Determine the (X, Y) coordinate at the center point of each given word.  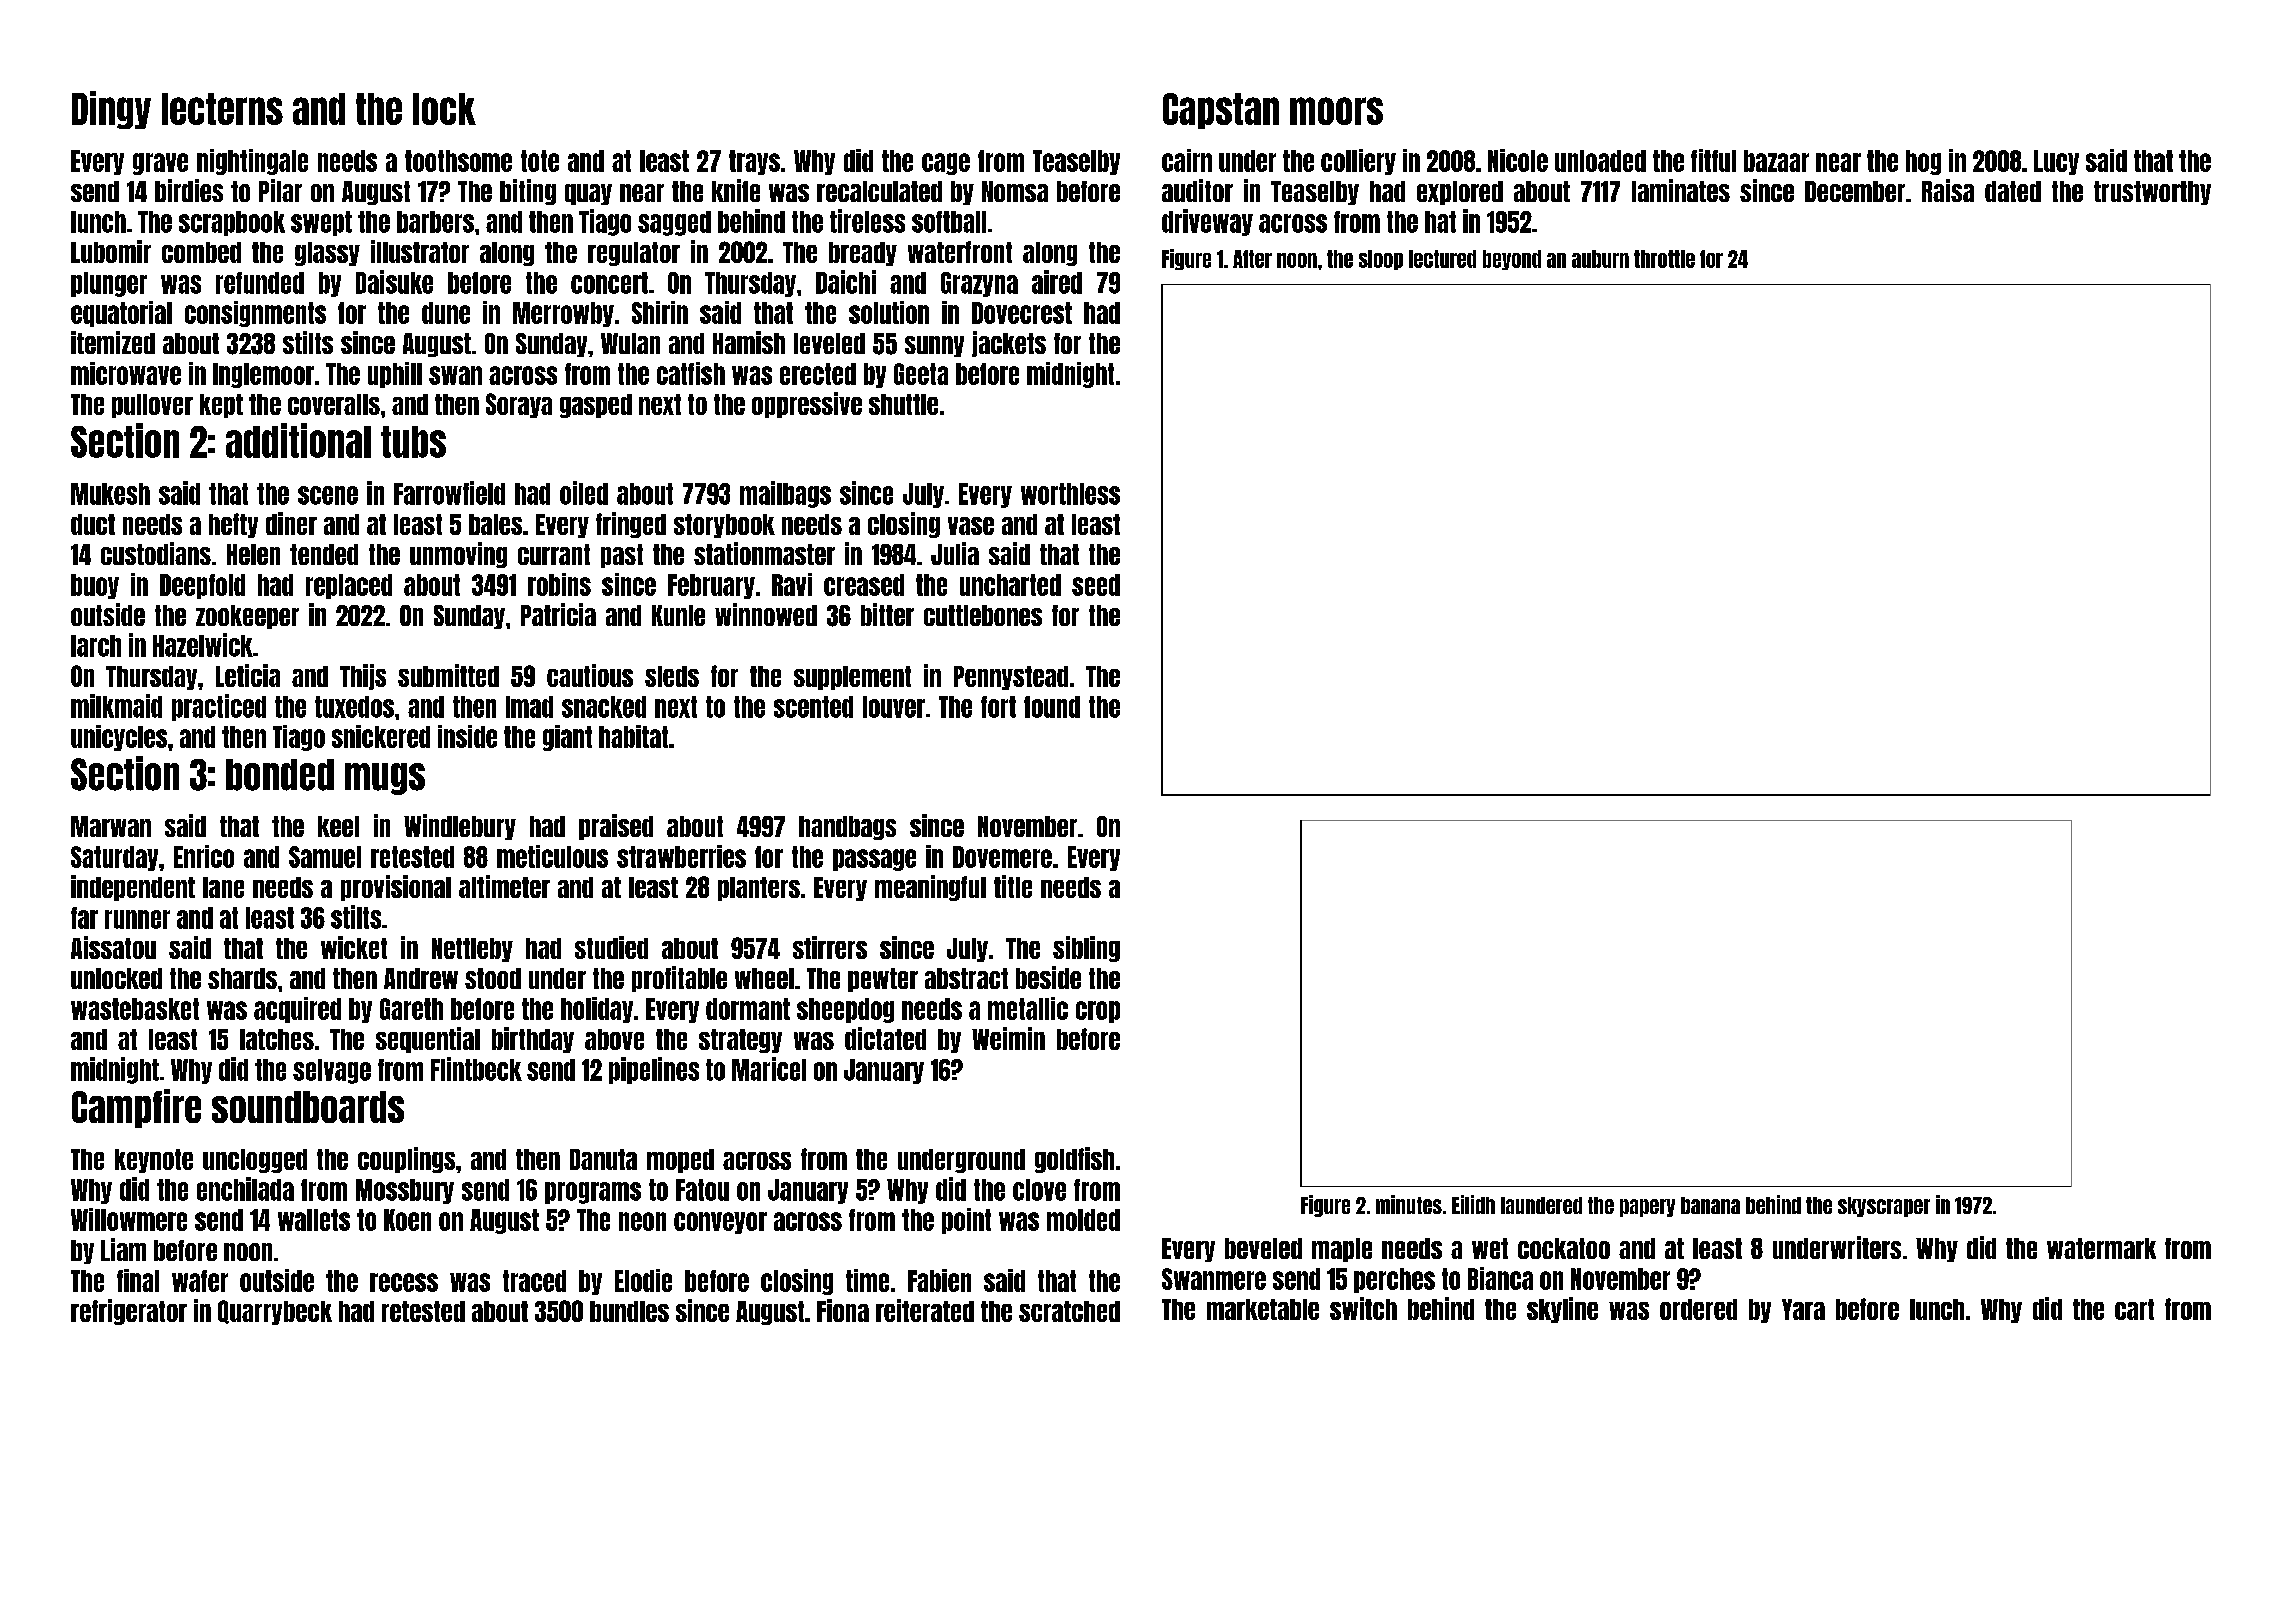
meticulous (552, 856)
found (1052, 707)
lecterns (222, 109)
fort (998, 707)
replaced (349, 586)
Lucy (2056, 162)
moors (1336, 111)
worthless (1070, 494)
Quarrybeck (275, 1312)
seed (1096, 585)
